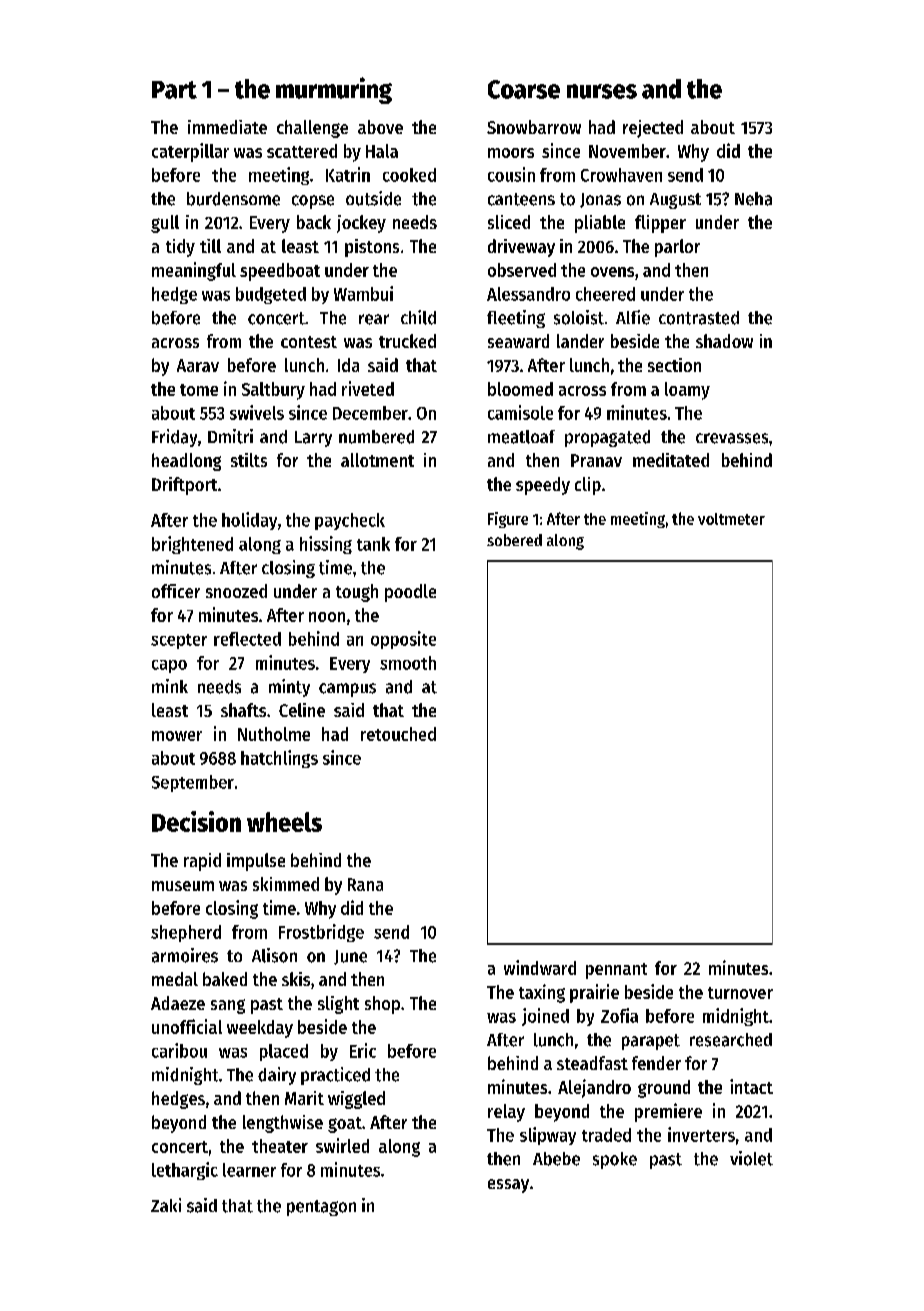 The width and height of the image is (924, 1311). Describe the element at coordinates (185, 1171) in the image. I see `lethargic` at that location.
